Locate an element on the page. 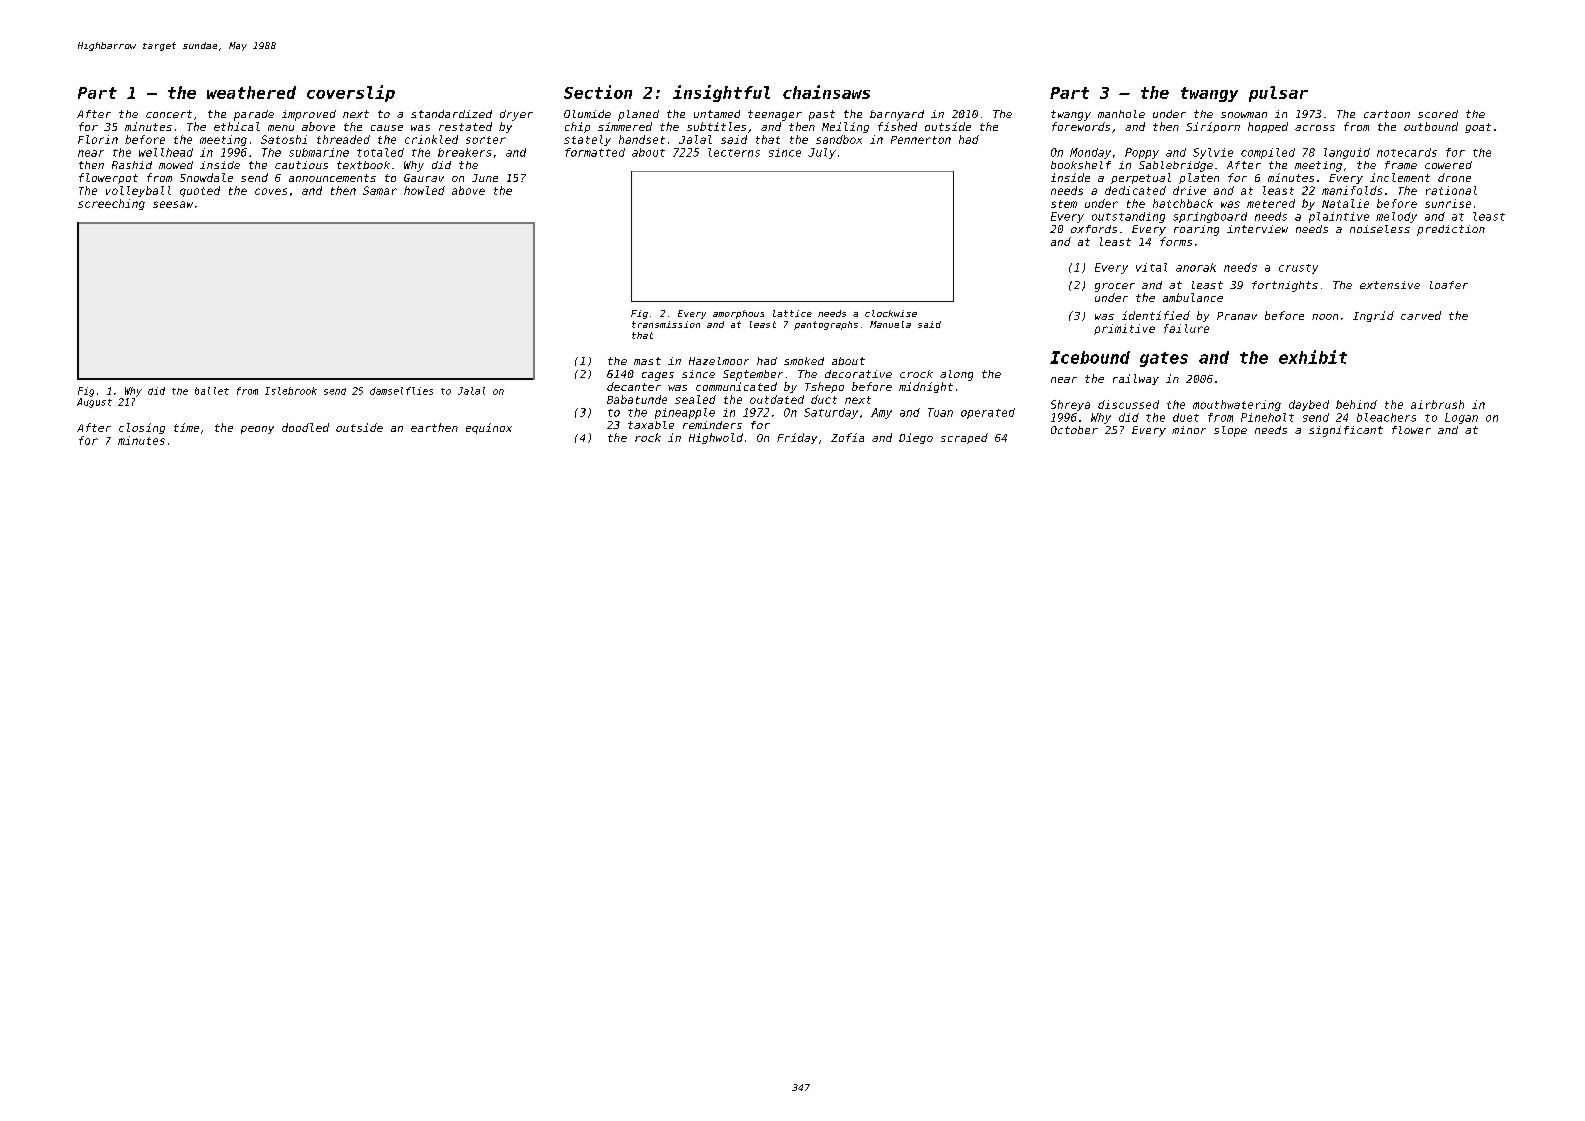  pantographs is located at coordinates (826, 325).
